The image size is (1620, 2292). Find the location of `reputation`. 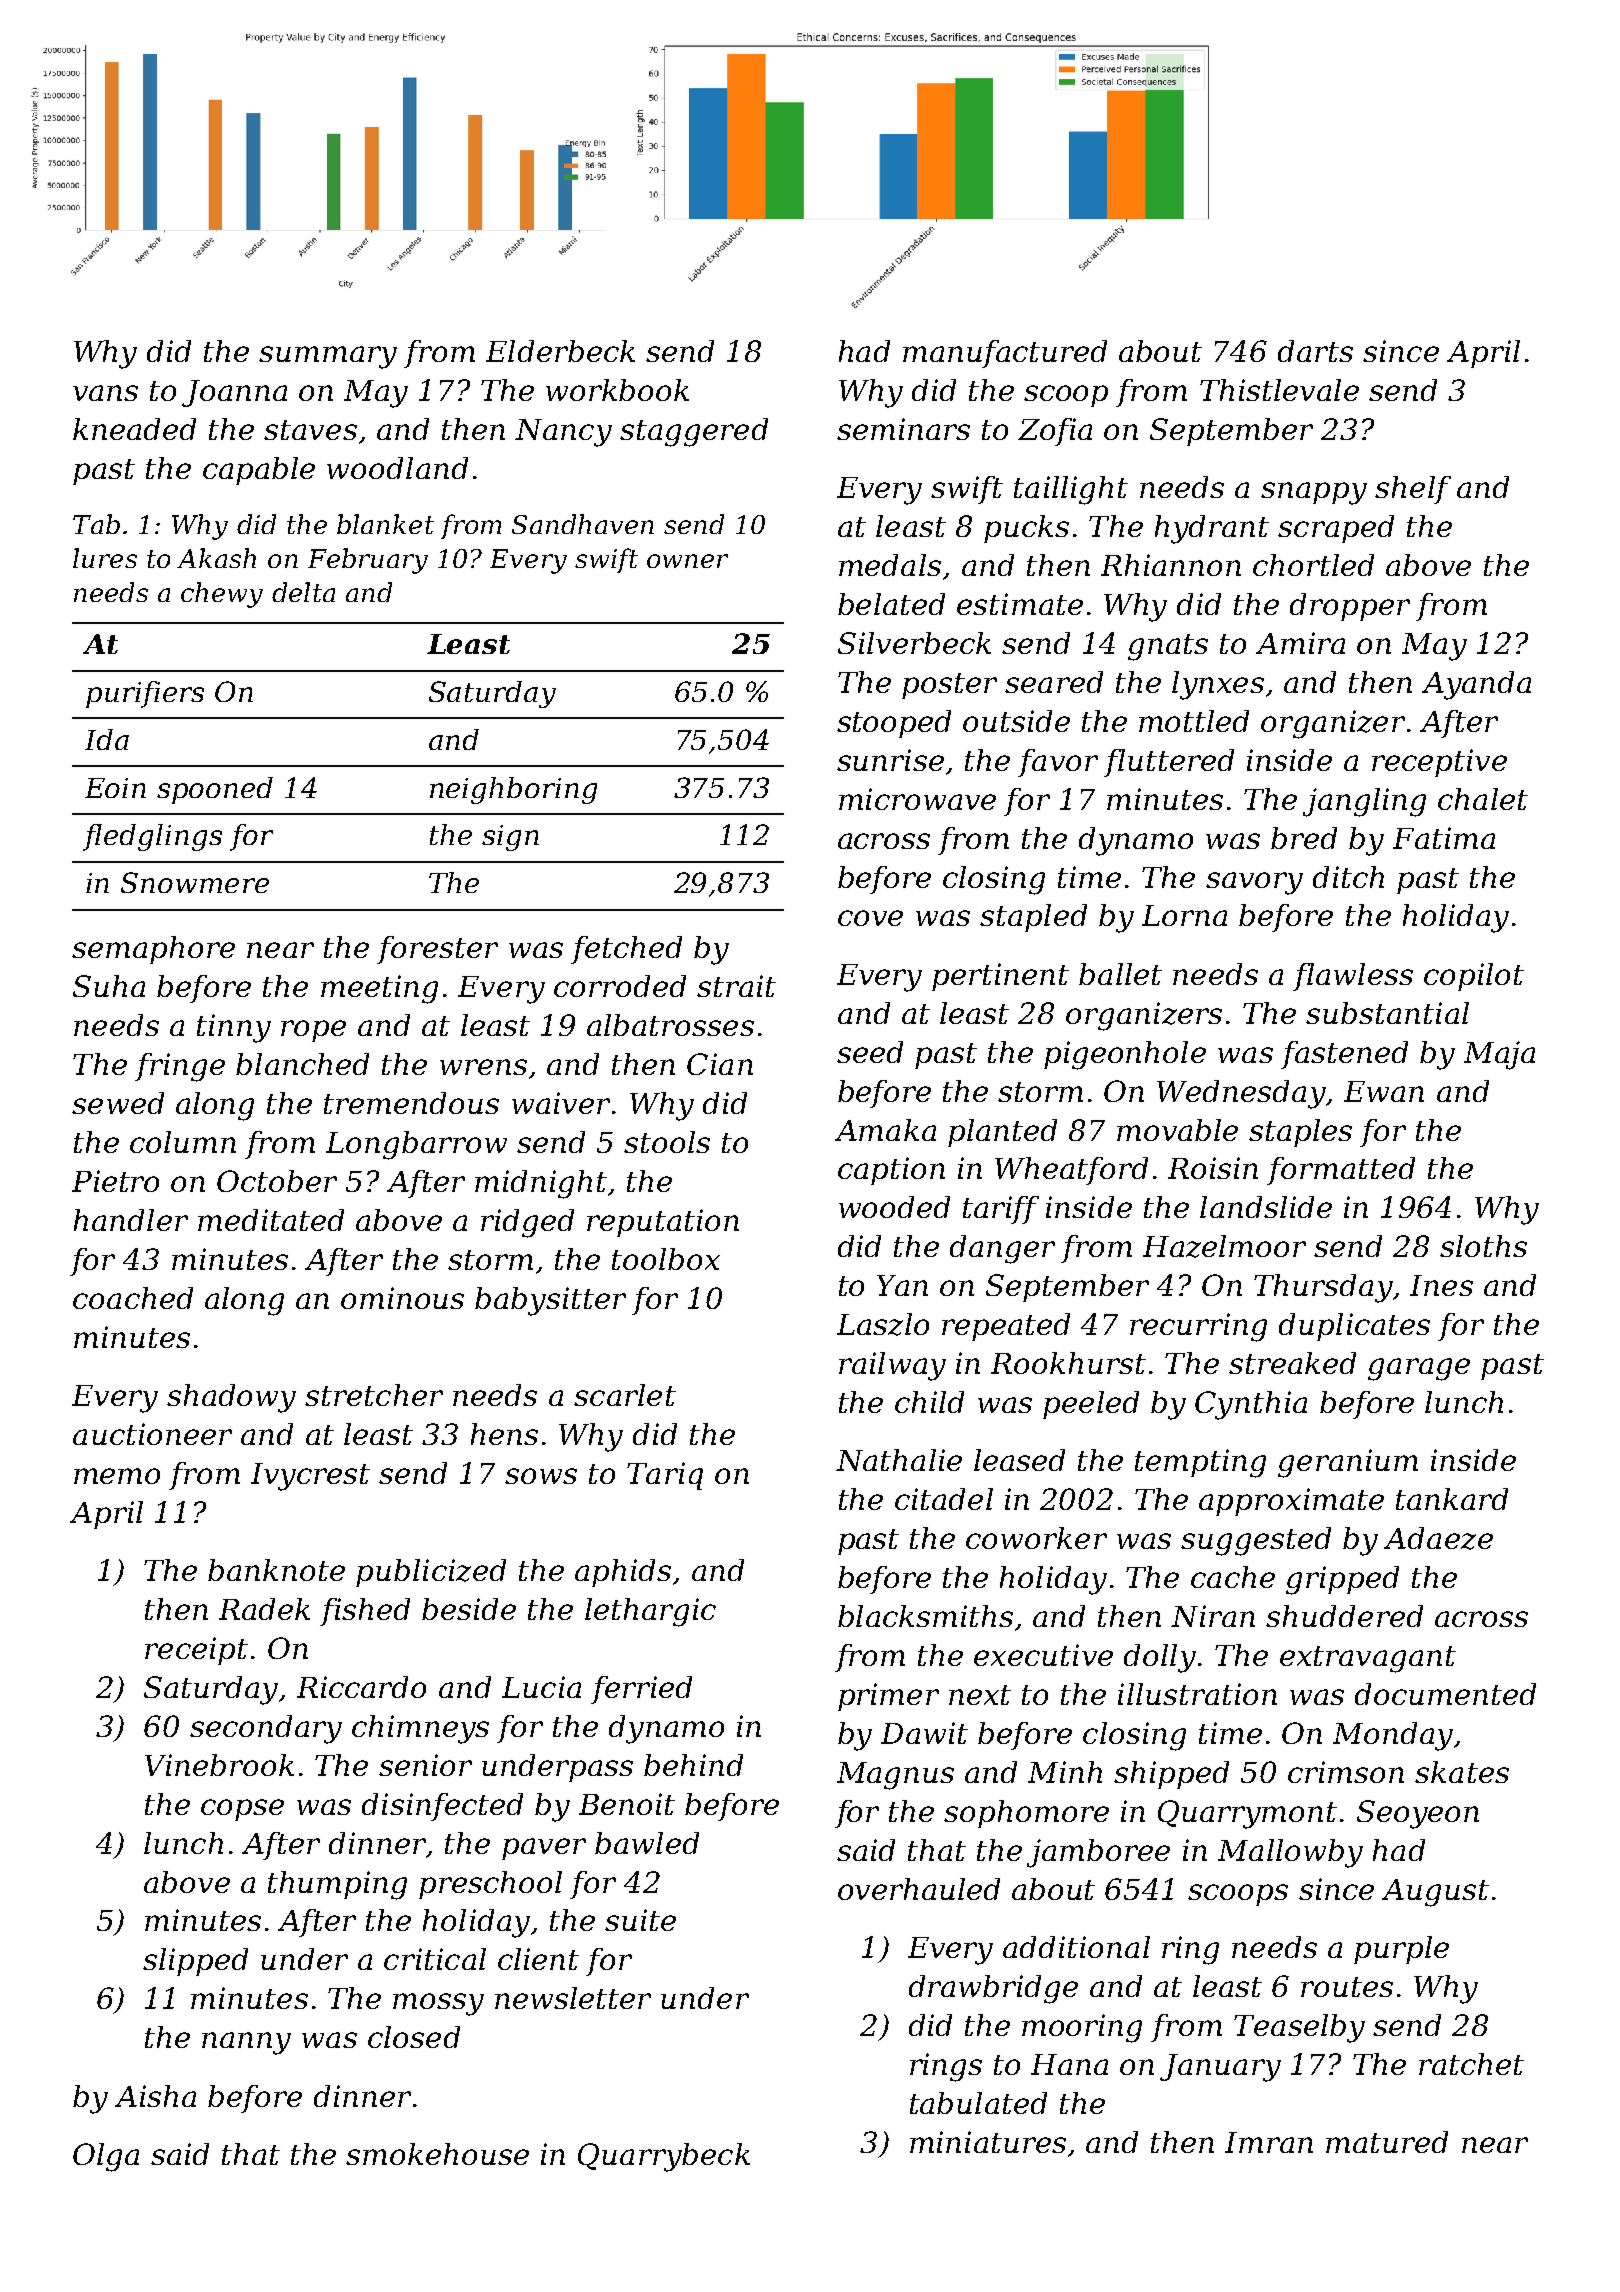

reputation is located at coordinates (663, 1223).
